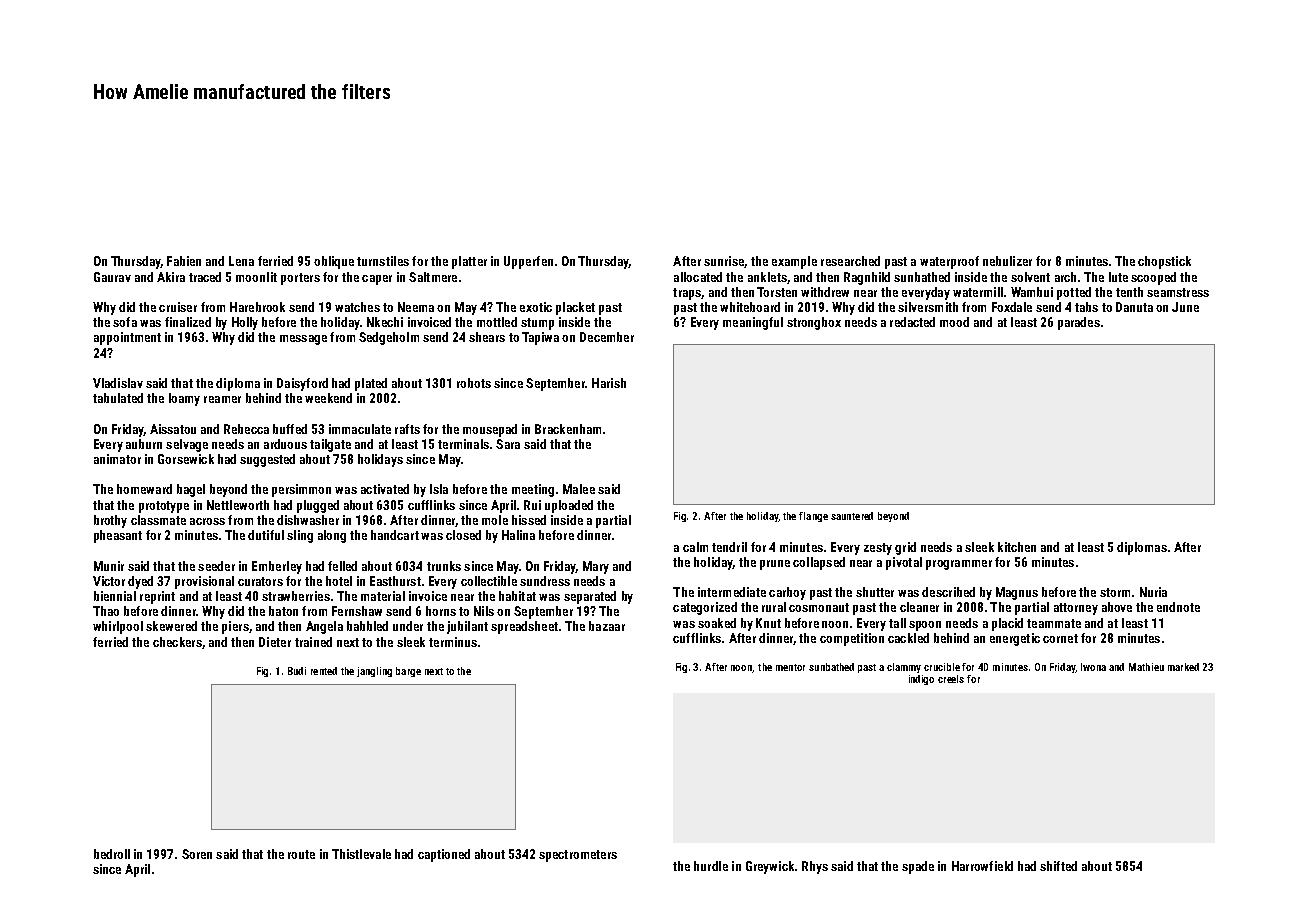  What do you see at coordinates (912, 322) in the screenshot?
I see `redacted` at bounding box center [912, 322].
